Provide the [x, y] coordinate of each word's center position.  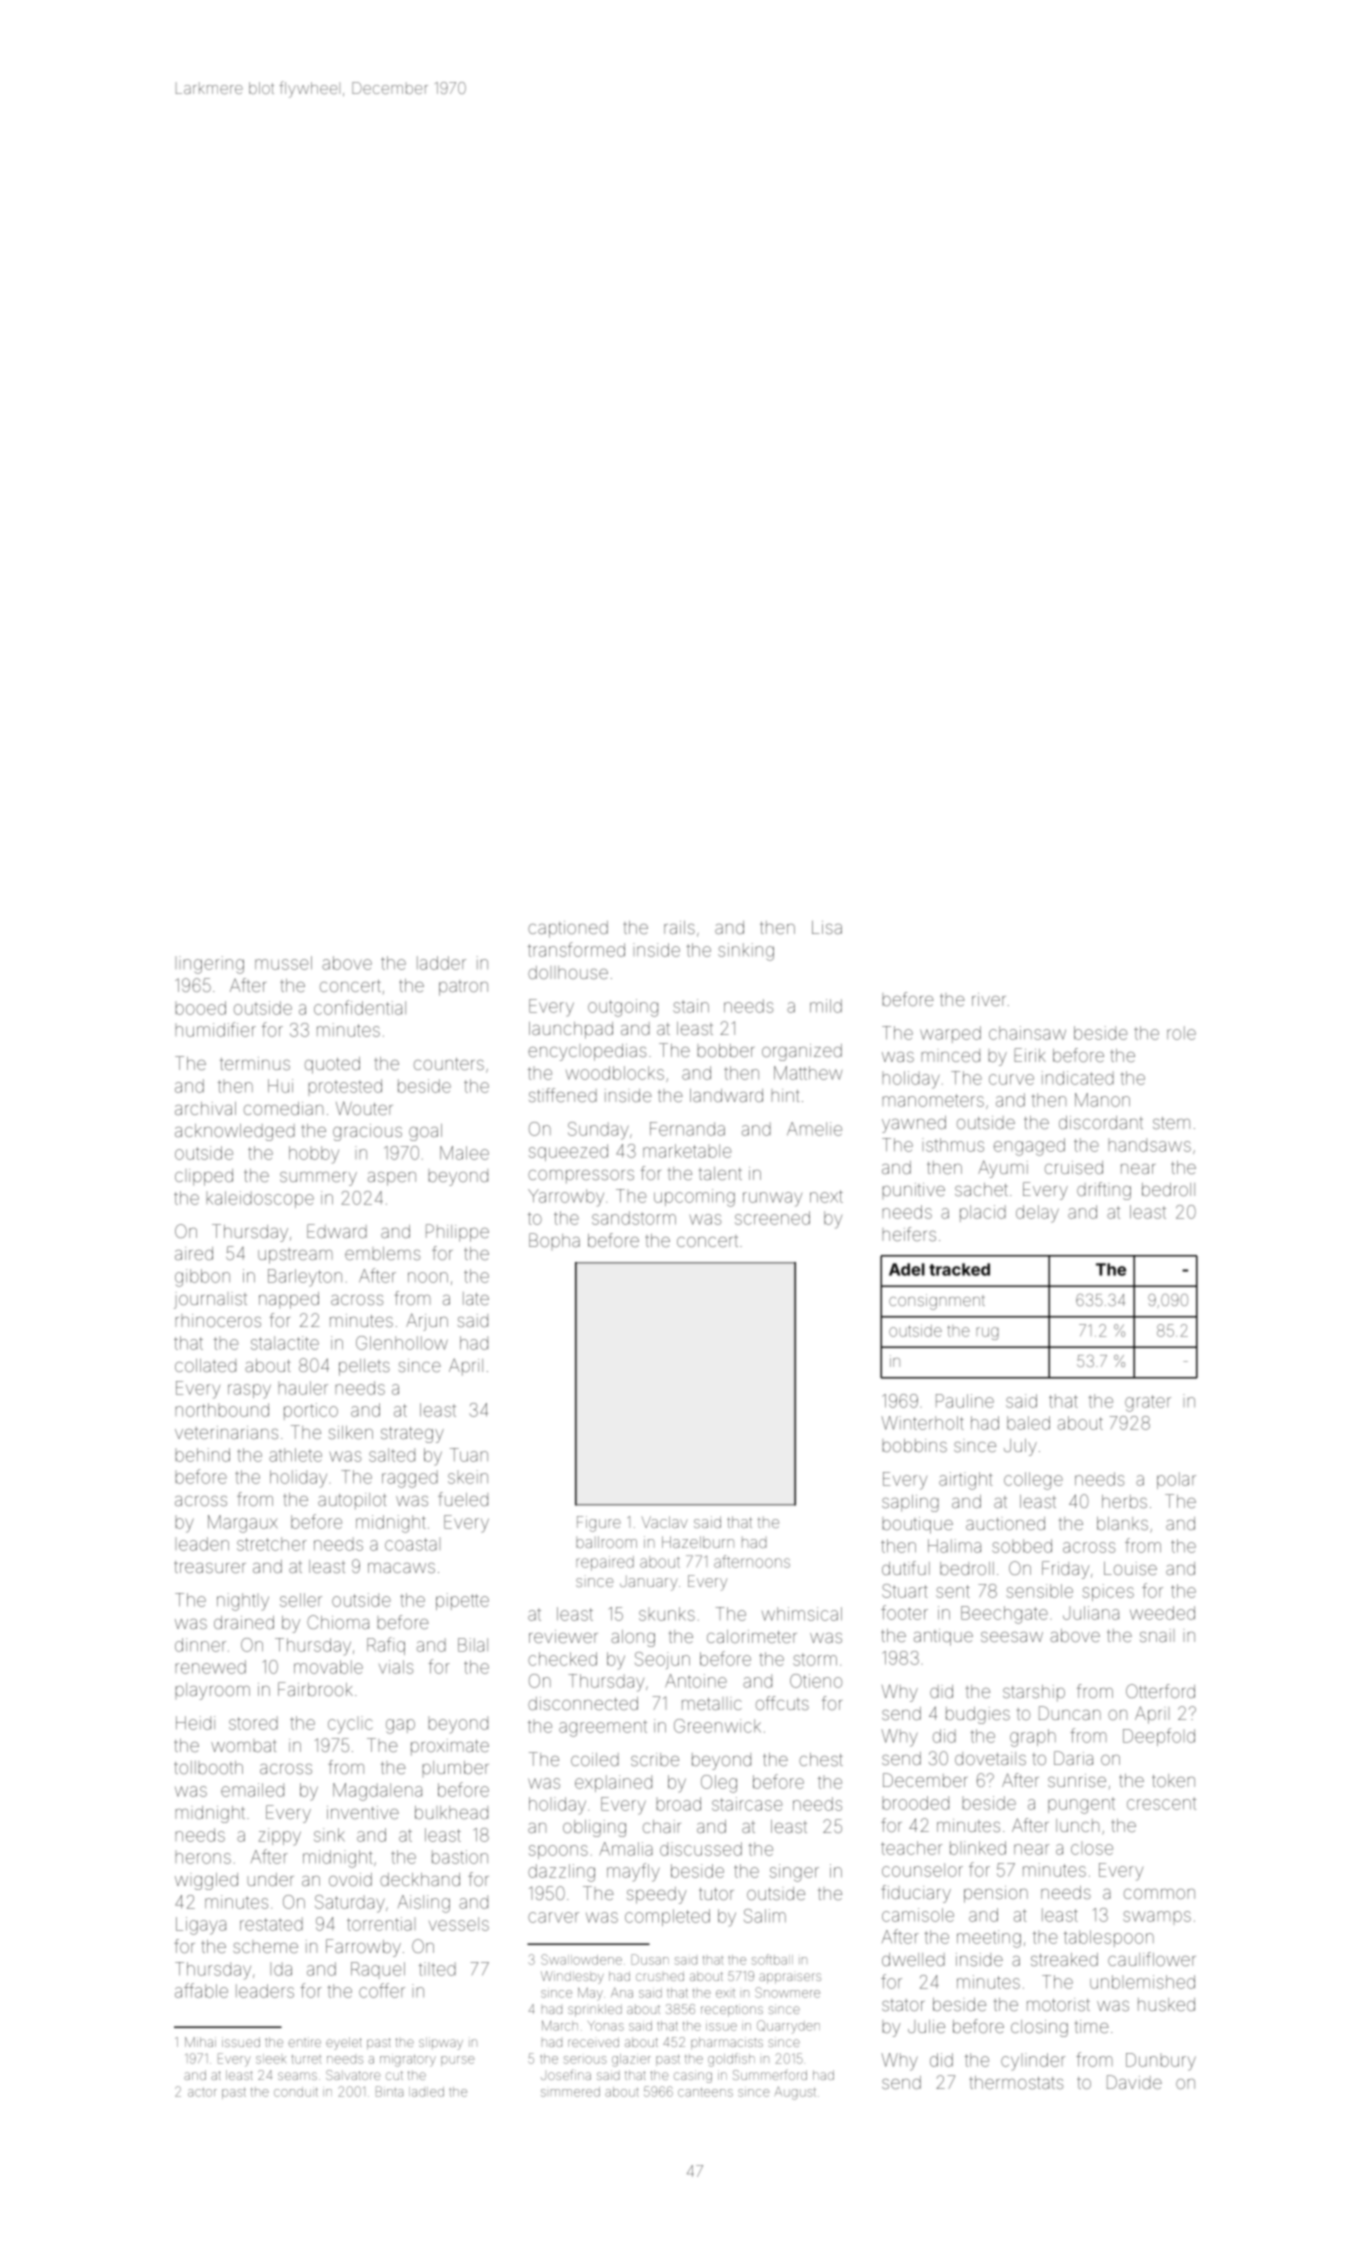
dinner [200, 1645]
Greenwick [717, 1726]
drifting [1104, 1191]
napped [289, 1300]
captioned [568, 929]
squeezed [568, 1152]
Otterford [1160, 1691]
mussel [283, 963]
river [989, 999]
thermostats [1016, 2082]
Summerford [770, 2074]
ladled [426, 2092]
